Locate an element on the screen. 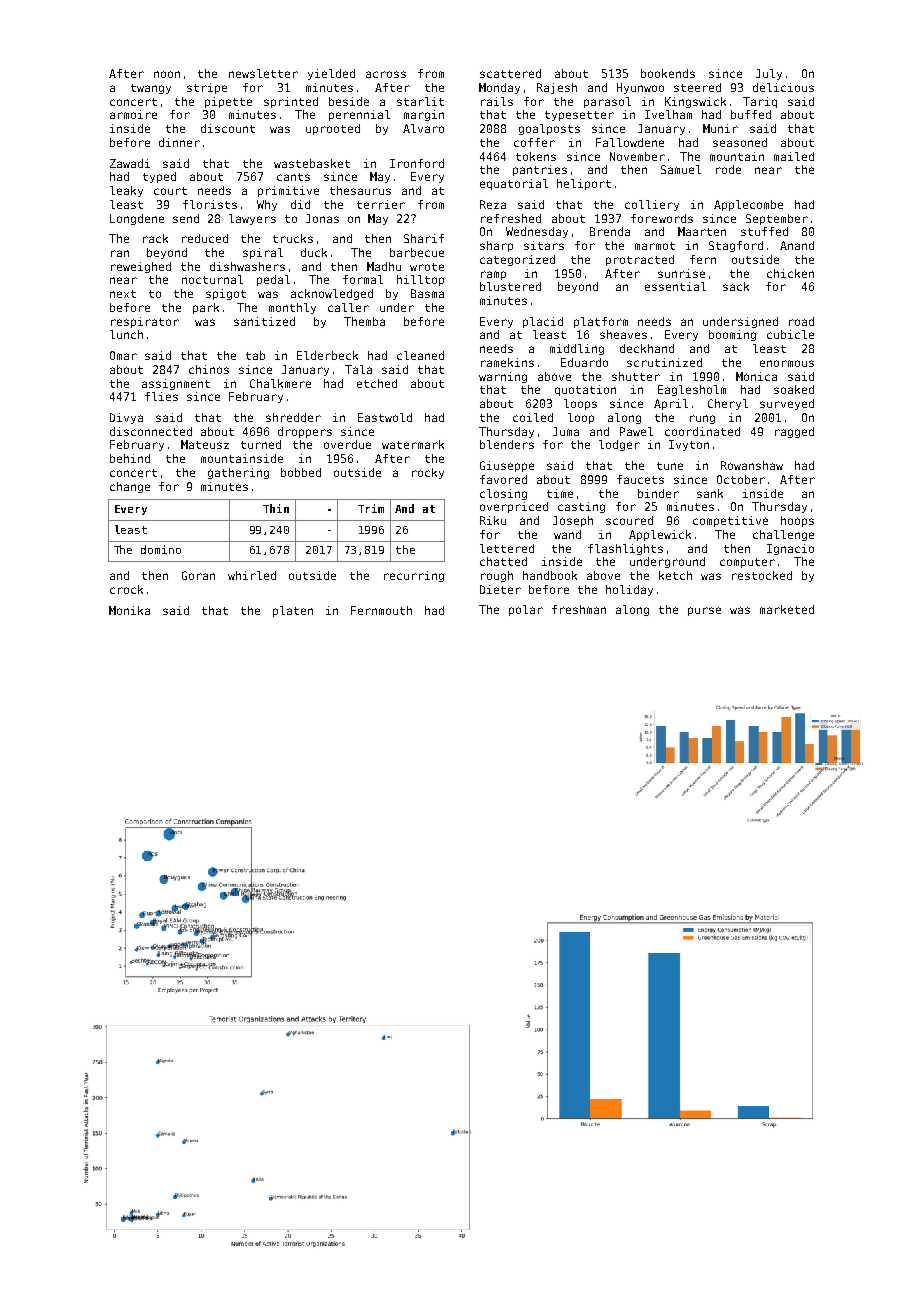  Chalkmere is located at coordinates (280, 383).
